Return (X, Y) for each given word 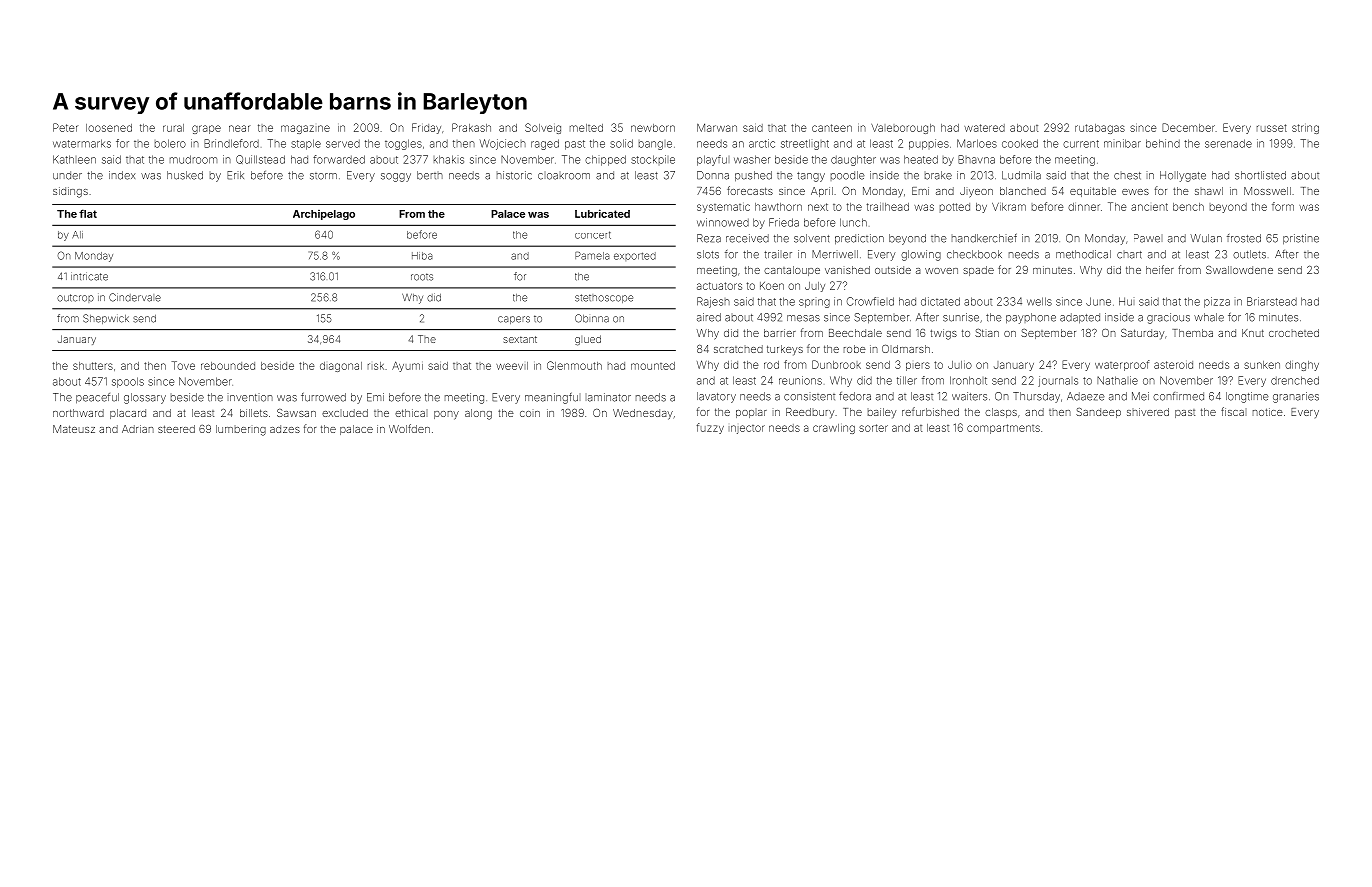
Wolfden (409, 428)
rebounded (228, 366)
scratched (738, 349)
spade (978, 271)
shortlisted (1260, 175)
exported (635, 256)
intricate (89, 276)
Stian (987, 333)
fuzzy (710, 428)
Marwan (717, 127)
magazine (305, 129)
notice (1268, 412)
